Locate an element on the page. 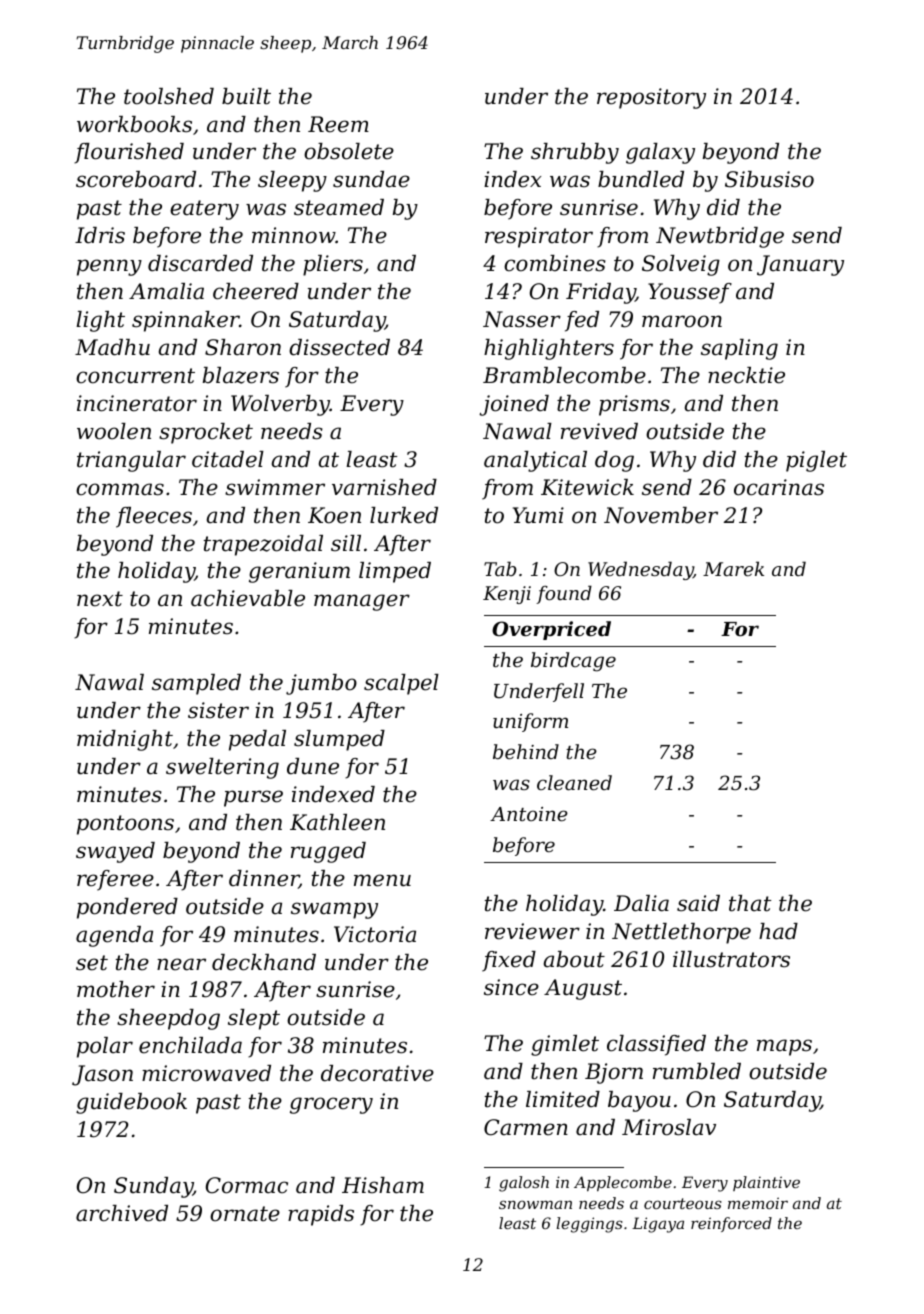 This page has width=924, height=1314. repository is located at coordinates (651, 98).
